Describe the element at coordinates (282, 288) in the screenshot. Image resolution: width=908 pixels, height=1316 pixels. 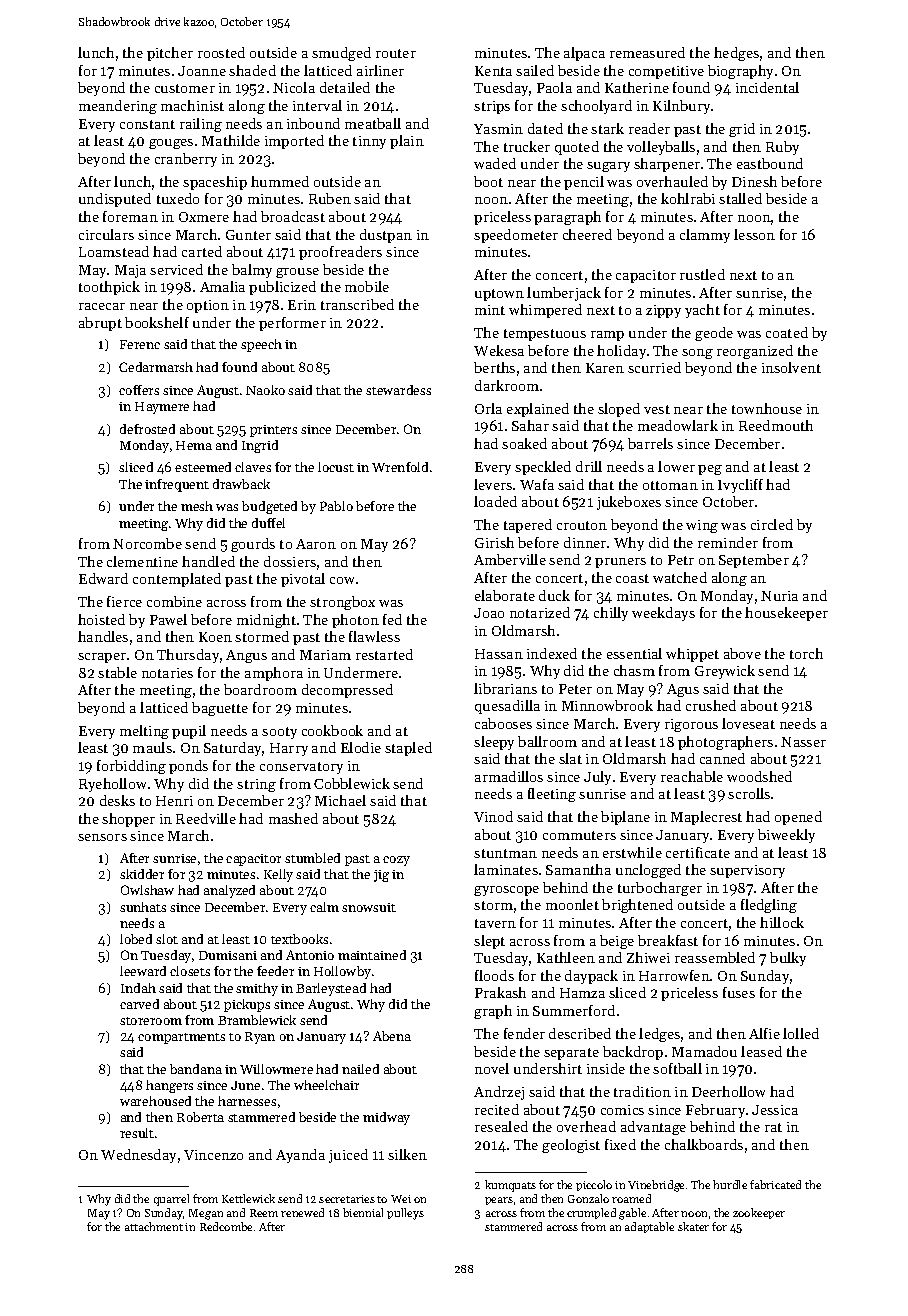
I see `publicized` at that location.
